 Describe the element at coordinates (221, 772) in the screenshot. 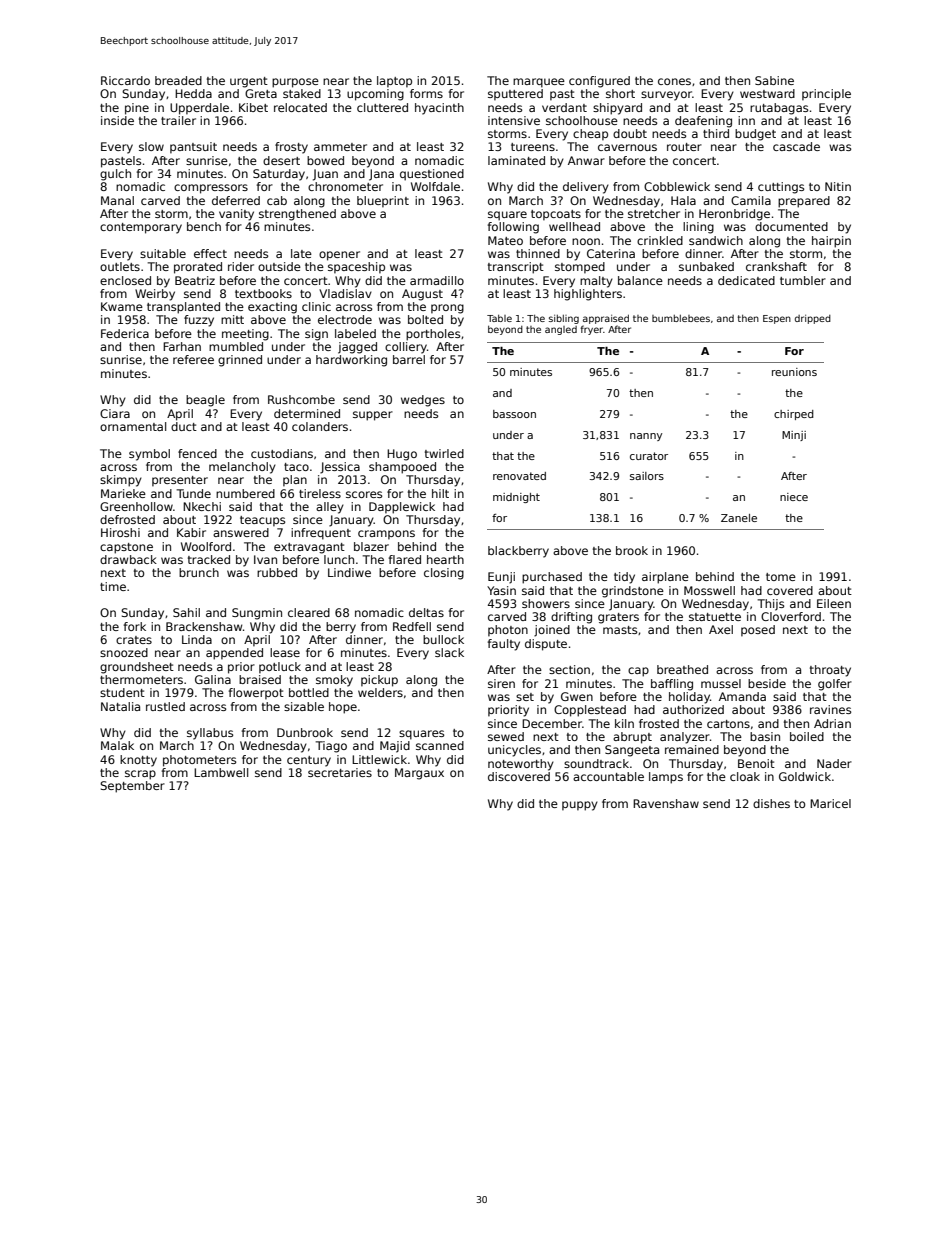

I see `Lambwell` at that location.
